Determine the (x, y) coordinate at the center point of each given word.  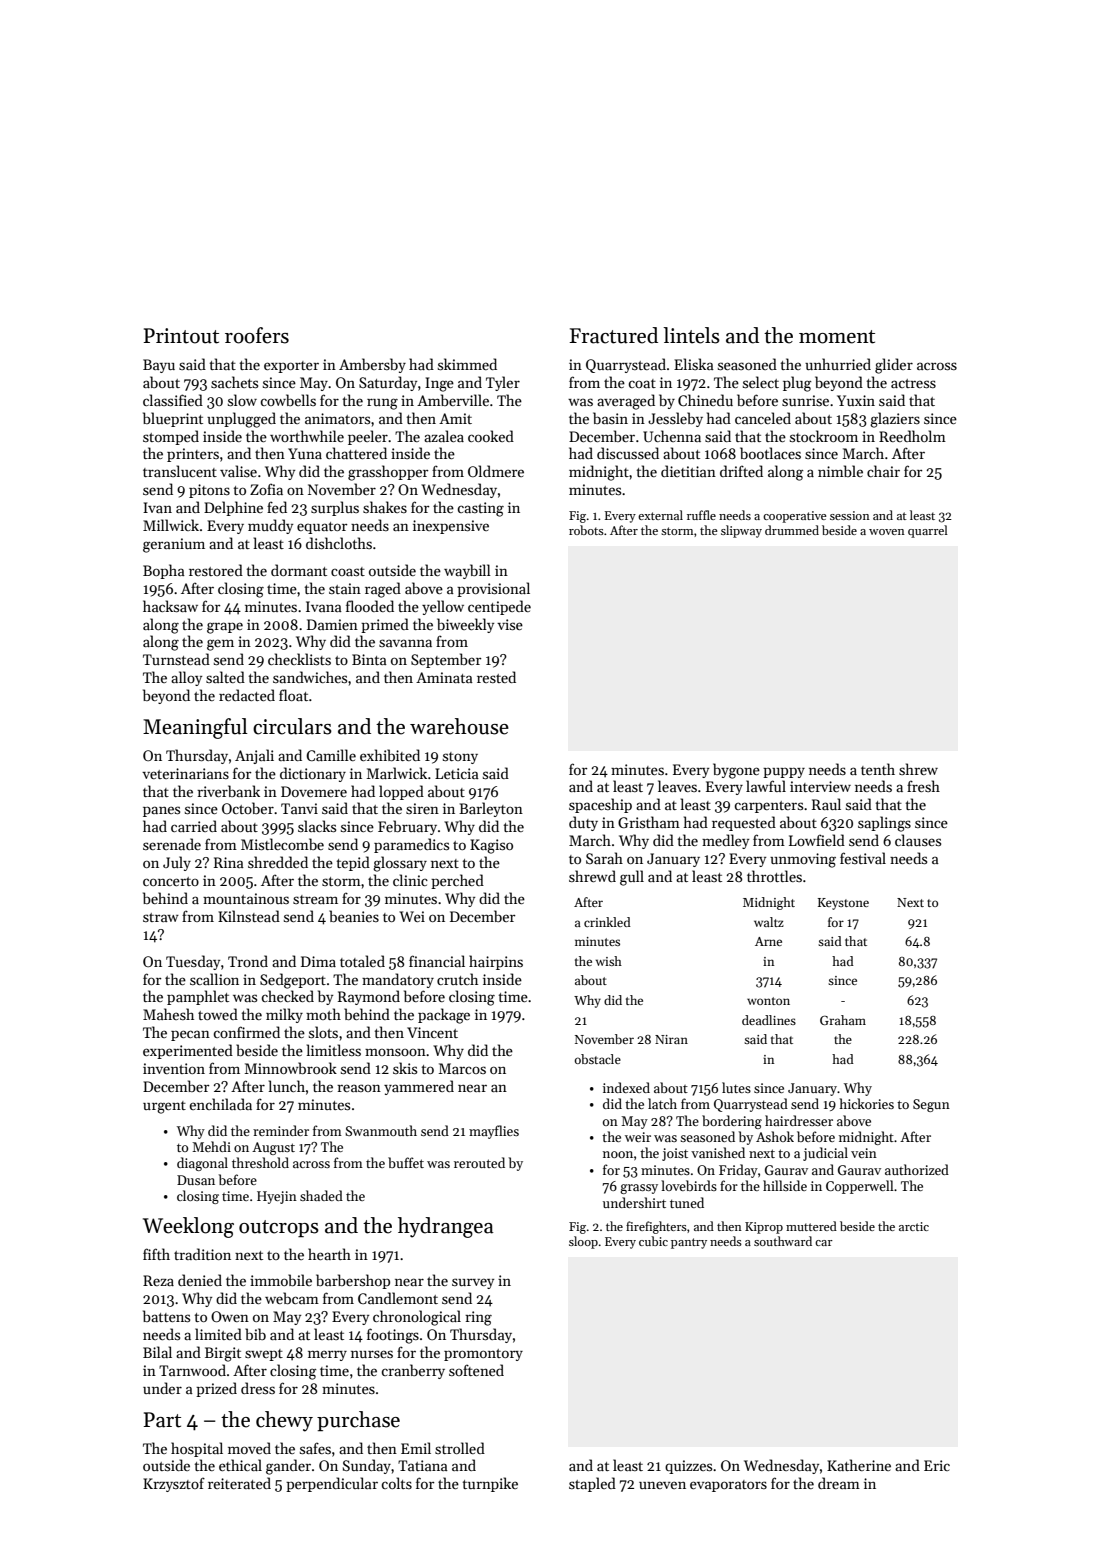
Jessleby (675, 419)
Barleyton (491, 809)
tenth (878, 769)
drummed (792, 530)
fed (277, 507)
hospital (197, 1449)
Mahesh (168, 1014)
